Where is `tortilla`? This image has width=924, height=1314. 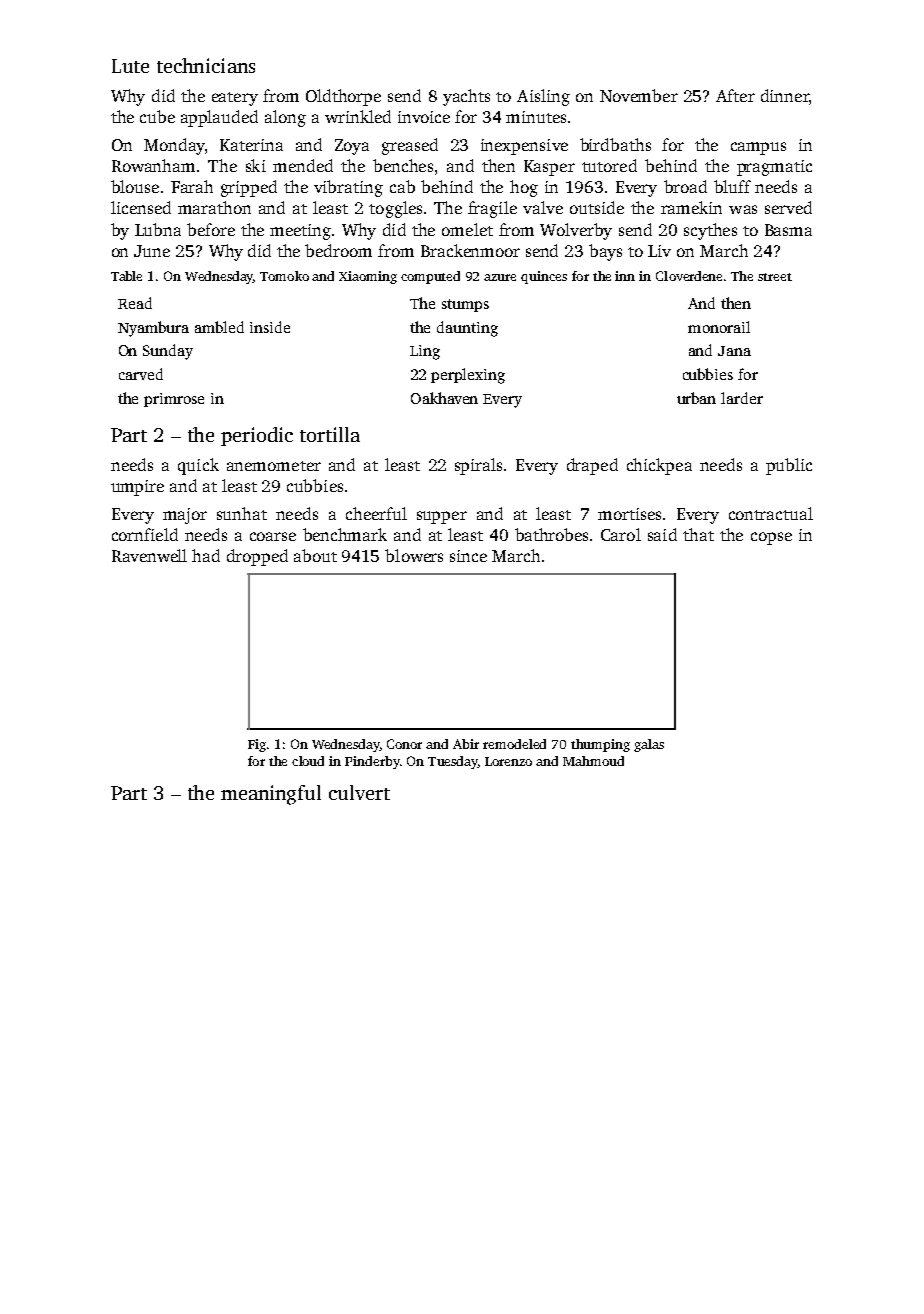 tortilla is located at coordinates (330, 434).
